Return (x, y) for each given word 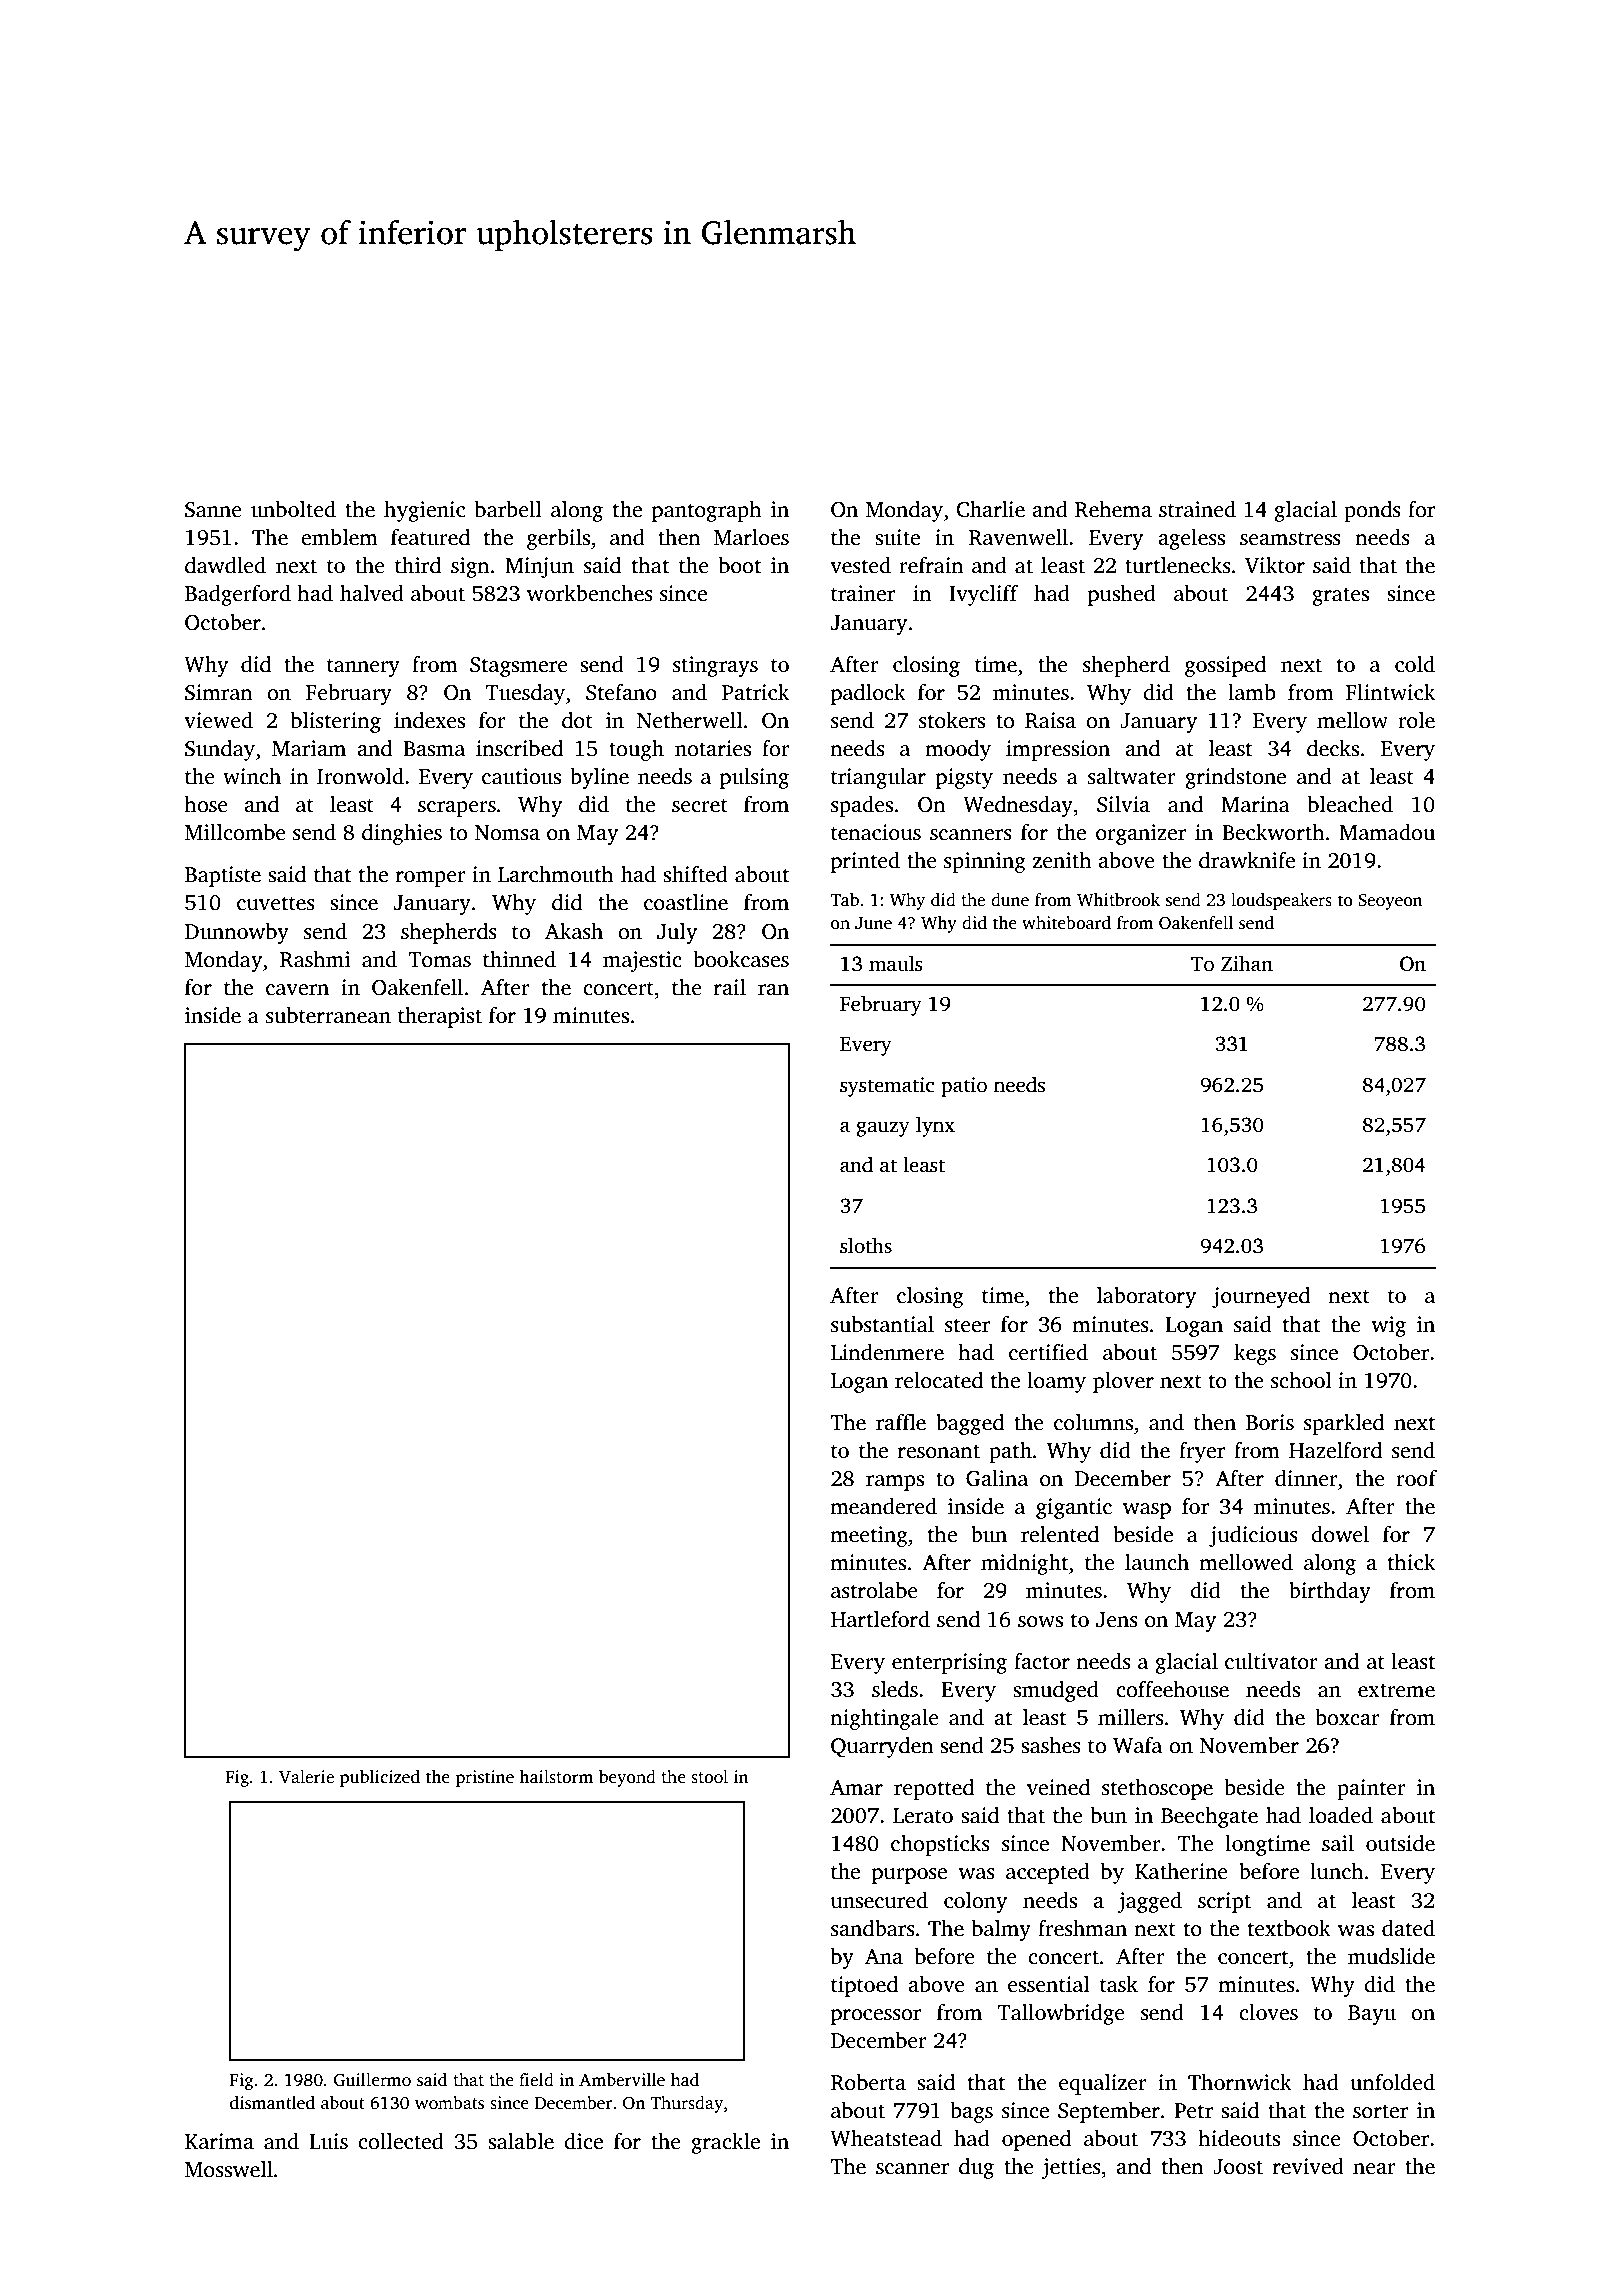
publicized (380, 1778)
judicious (1253, 1536)
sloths (866, 1245)
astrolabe (874, 1590)
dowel (1340, 1534)
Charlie (991, 509)
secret (700, 806)
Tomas (439, 960)
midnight (1024, 1564)
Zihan (1247, 963)
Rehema (1113, 509)
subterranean (328, 1015)
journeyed (1261, 1297)
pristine (485, 1778)
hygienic (424, 511)
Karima (219, 2141)
